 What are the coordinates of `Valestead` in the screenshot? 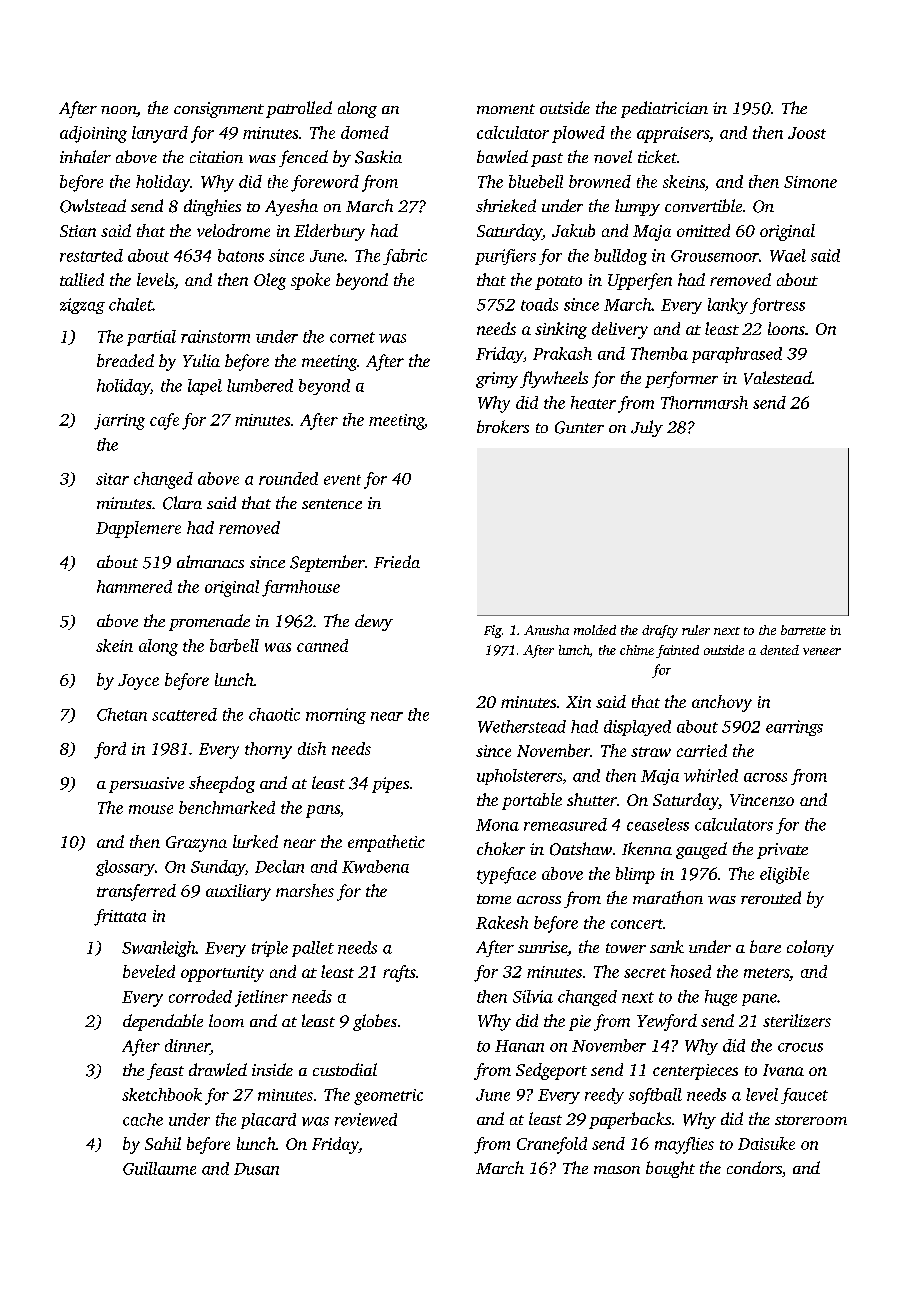 It's located at (778, 378).
